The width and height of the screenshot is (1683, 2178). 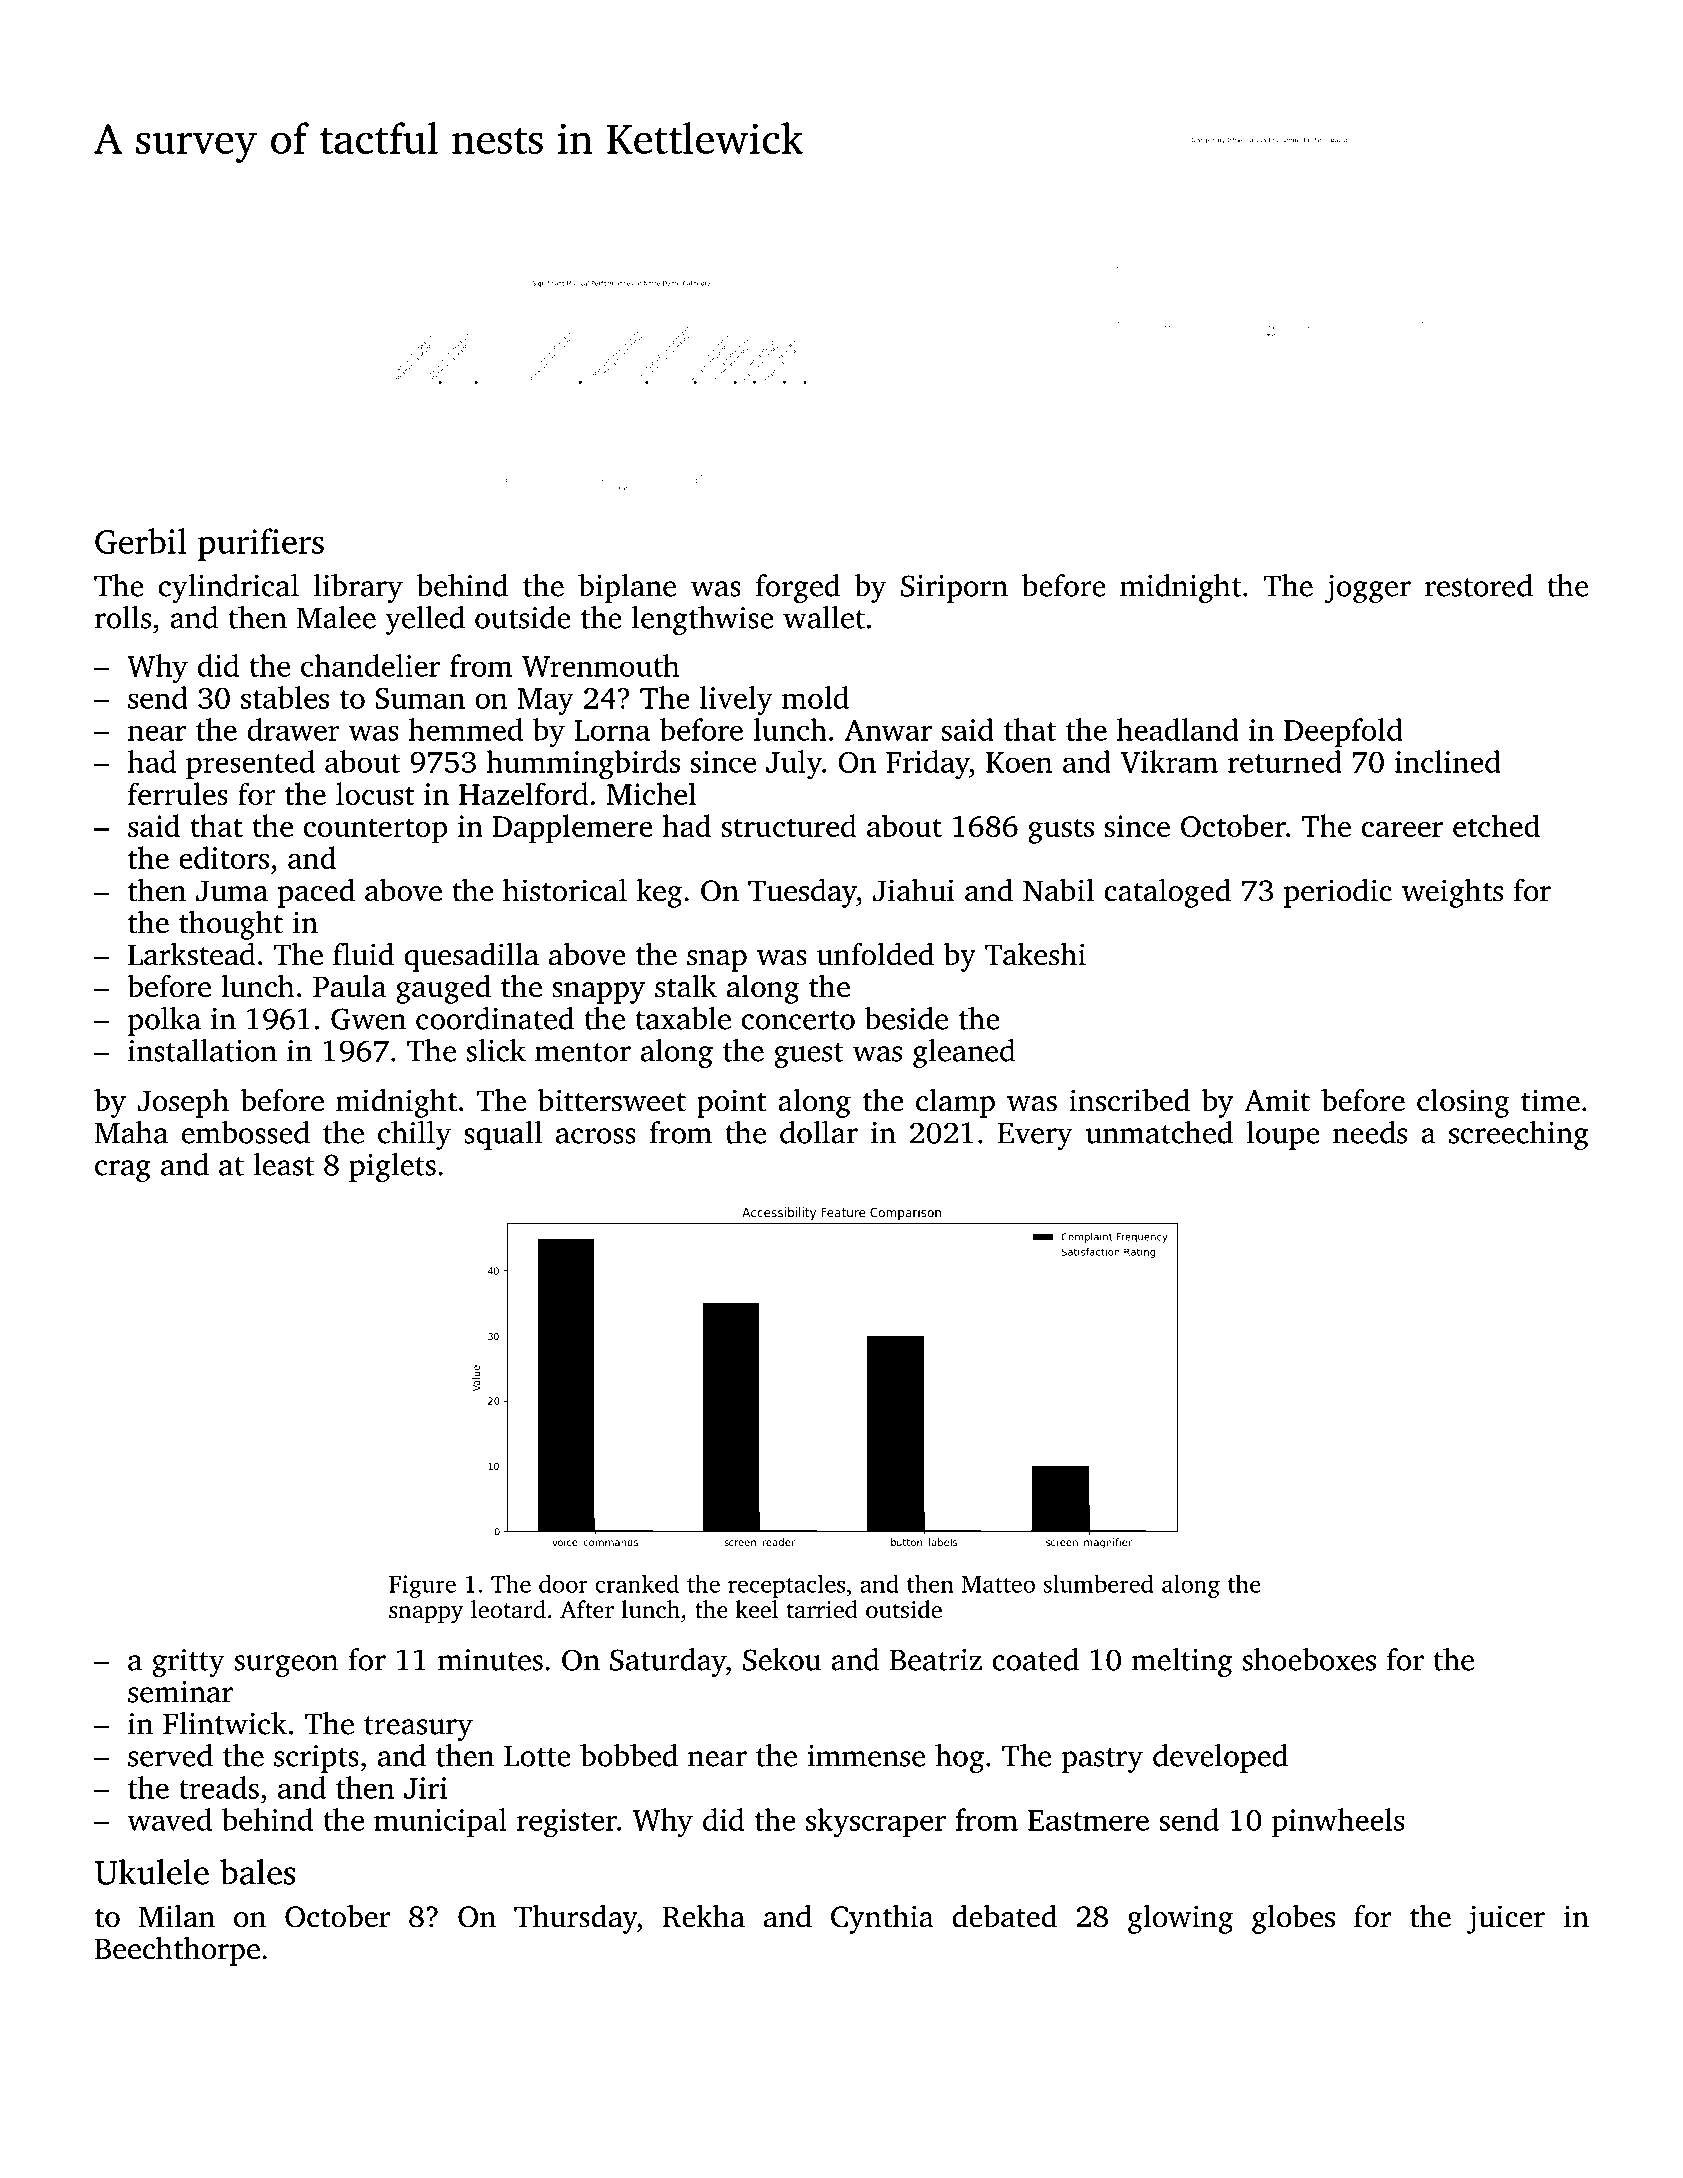 What do you see at coordinates (1309, 1659) in the screenshot?
I see `shoeboxes` at bounding box center [1309, 1659].
